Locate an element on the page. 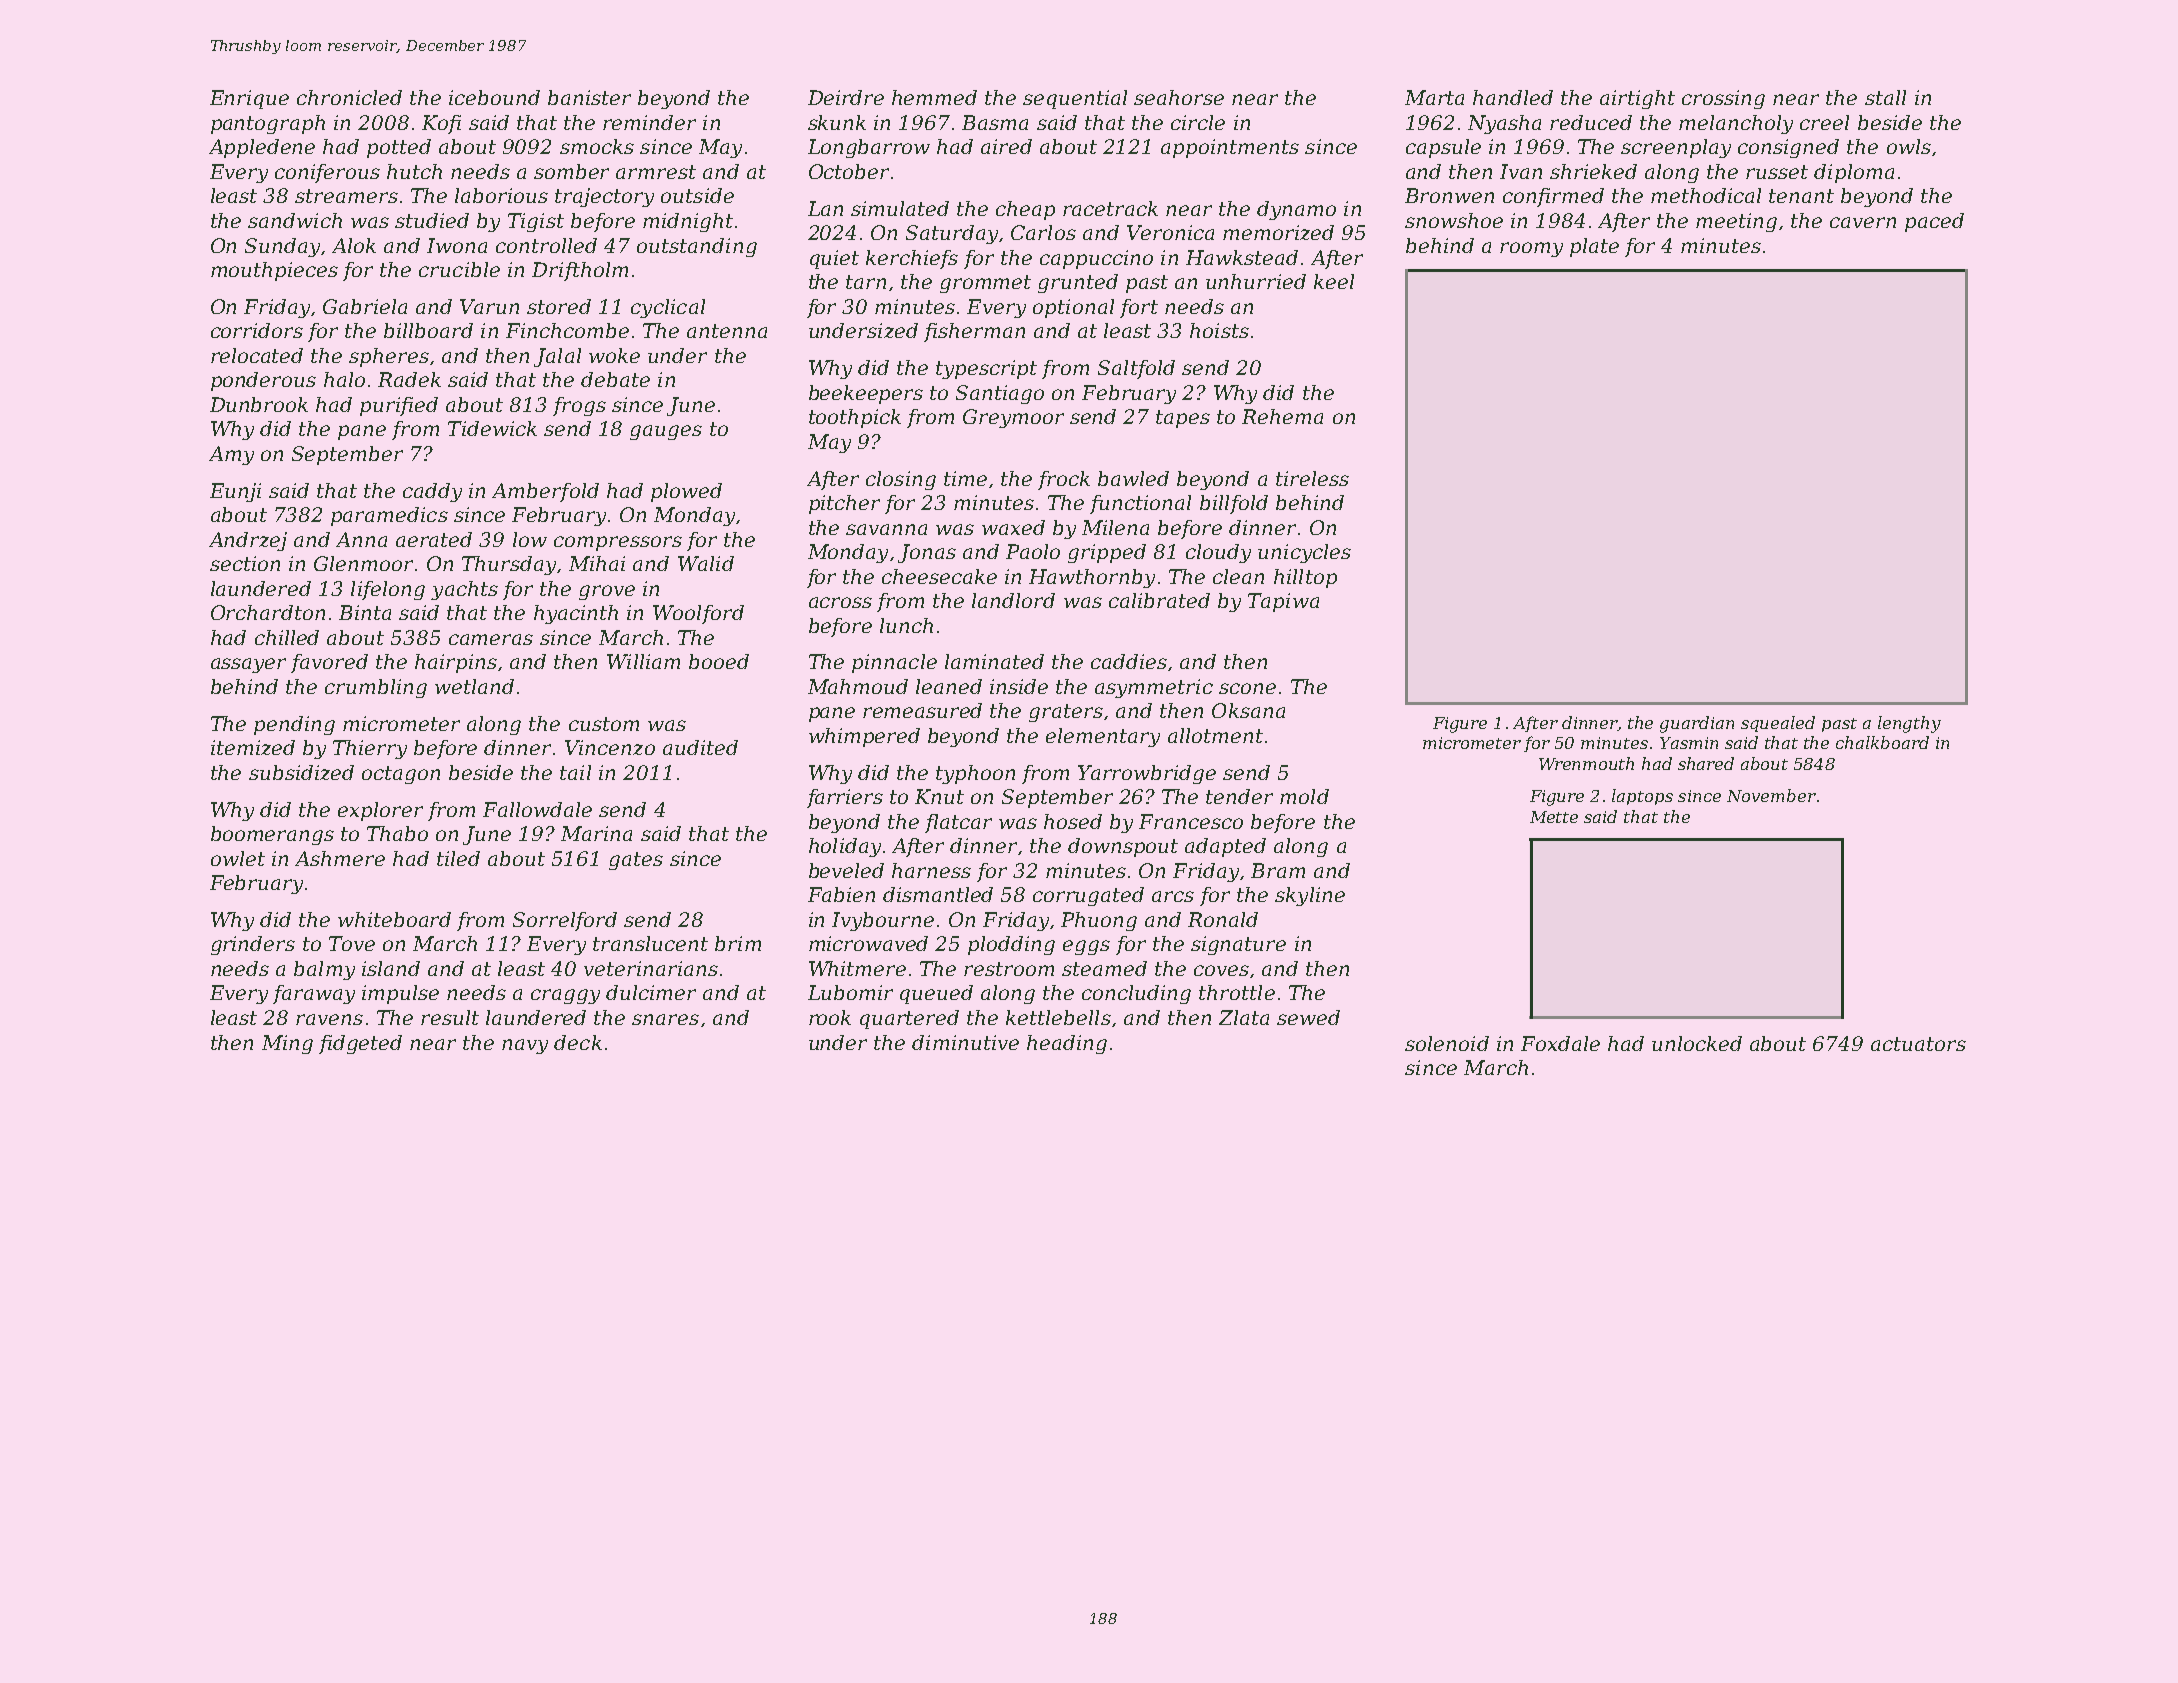 The width and height of the image is (2178, 1683). diminutive is located at coordinates (965, 1042).
